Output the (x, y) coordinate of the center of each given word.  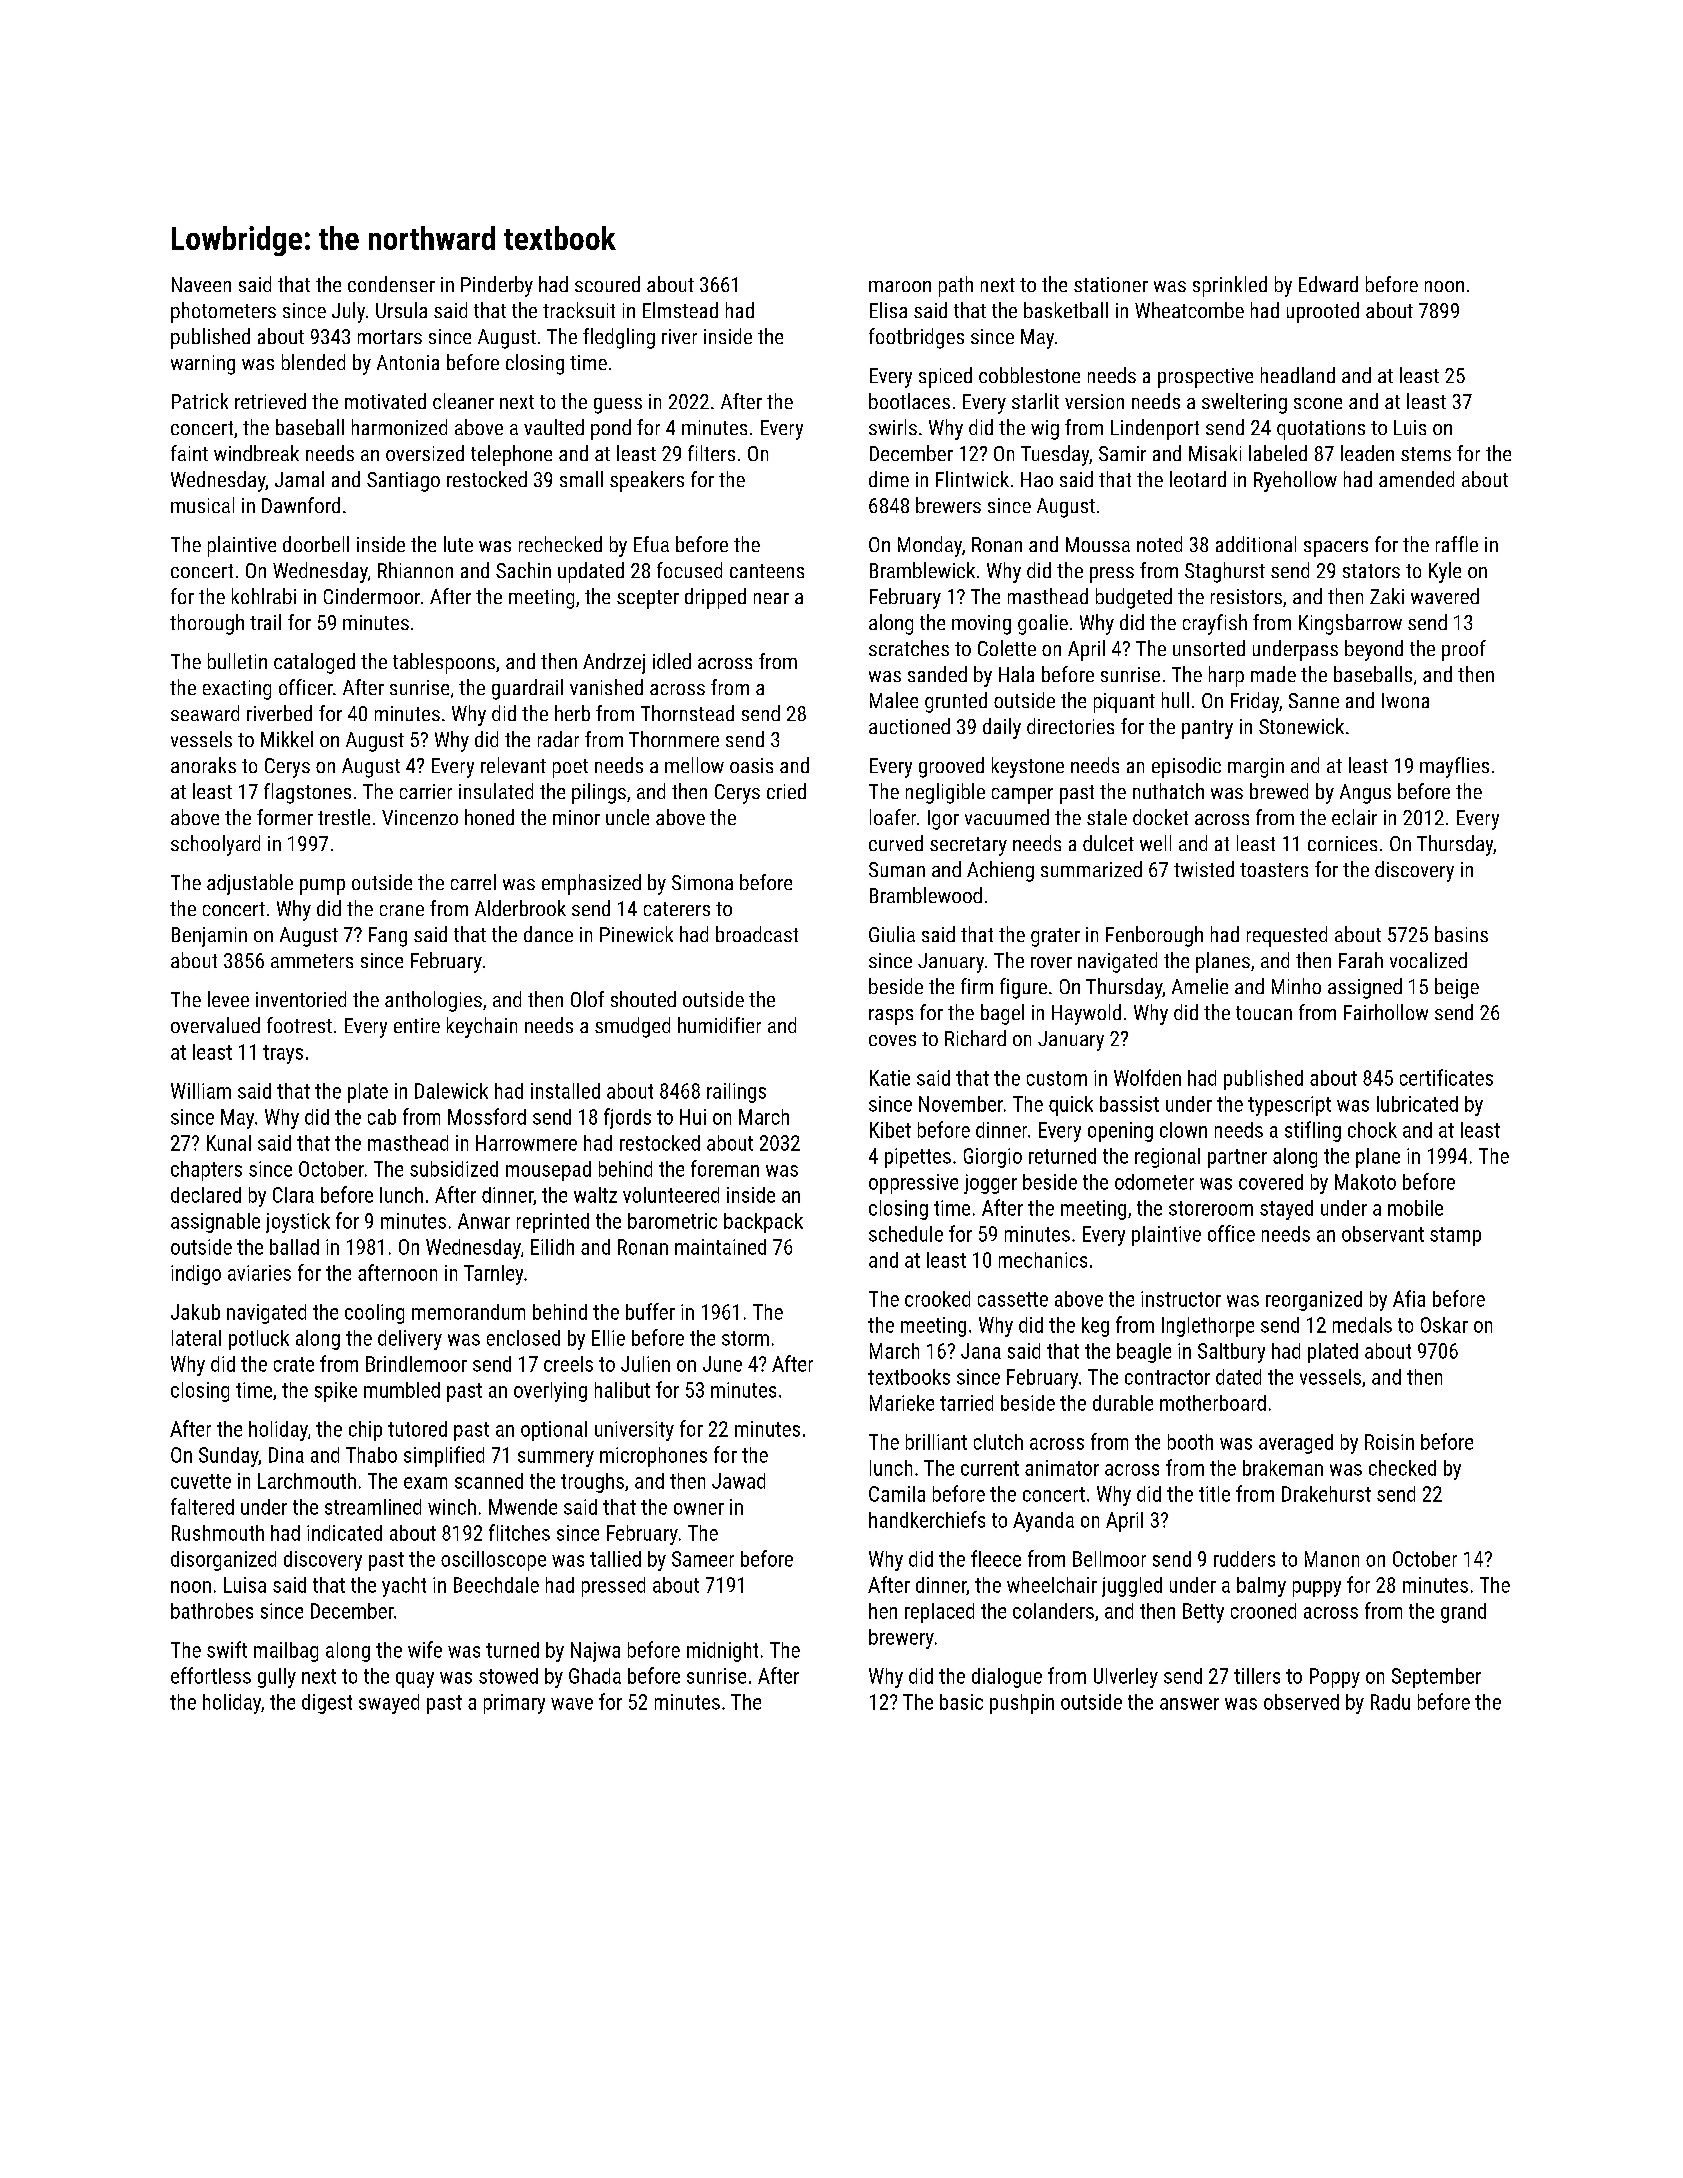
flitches (519, 1532)
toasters (1274, 870)
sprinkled (1230, 286)
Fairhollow (1386, 1012)
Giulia (892, 934)
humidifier (719, 1025)
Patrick (200, 401)
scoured (607, 284)
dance (548, 934)
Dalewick (451, 1091)
